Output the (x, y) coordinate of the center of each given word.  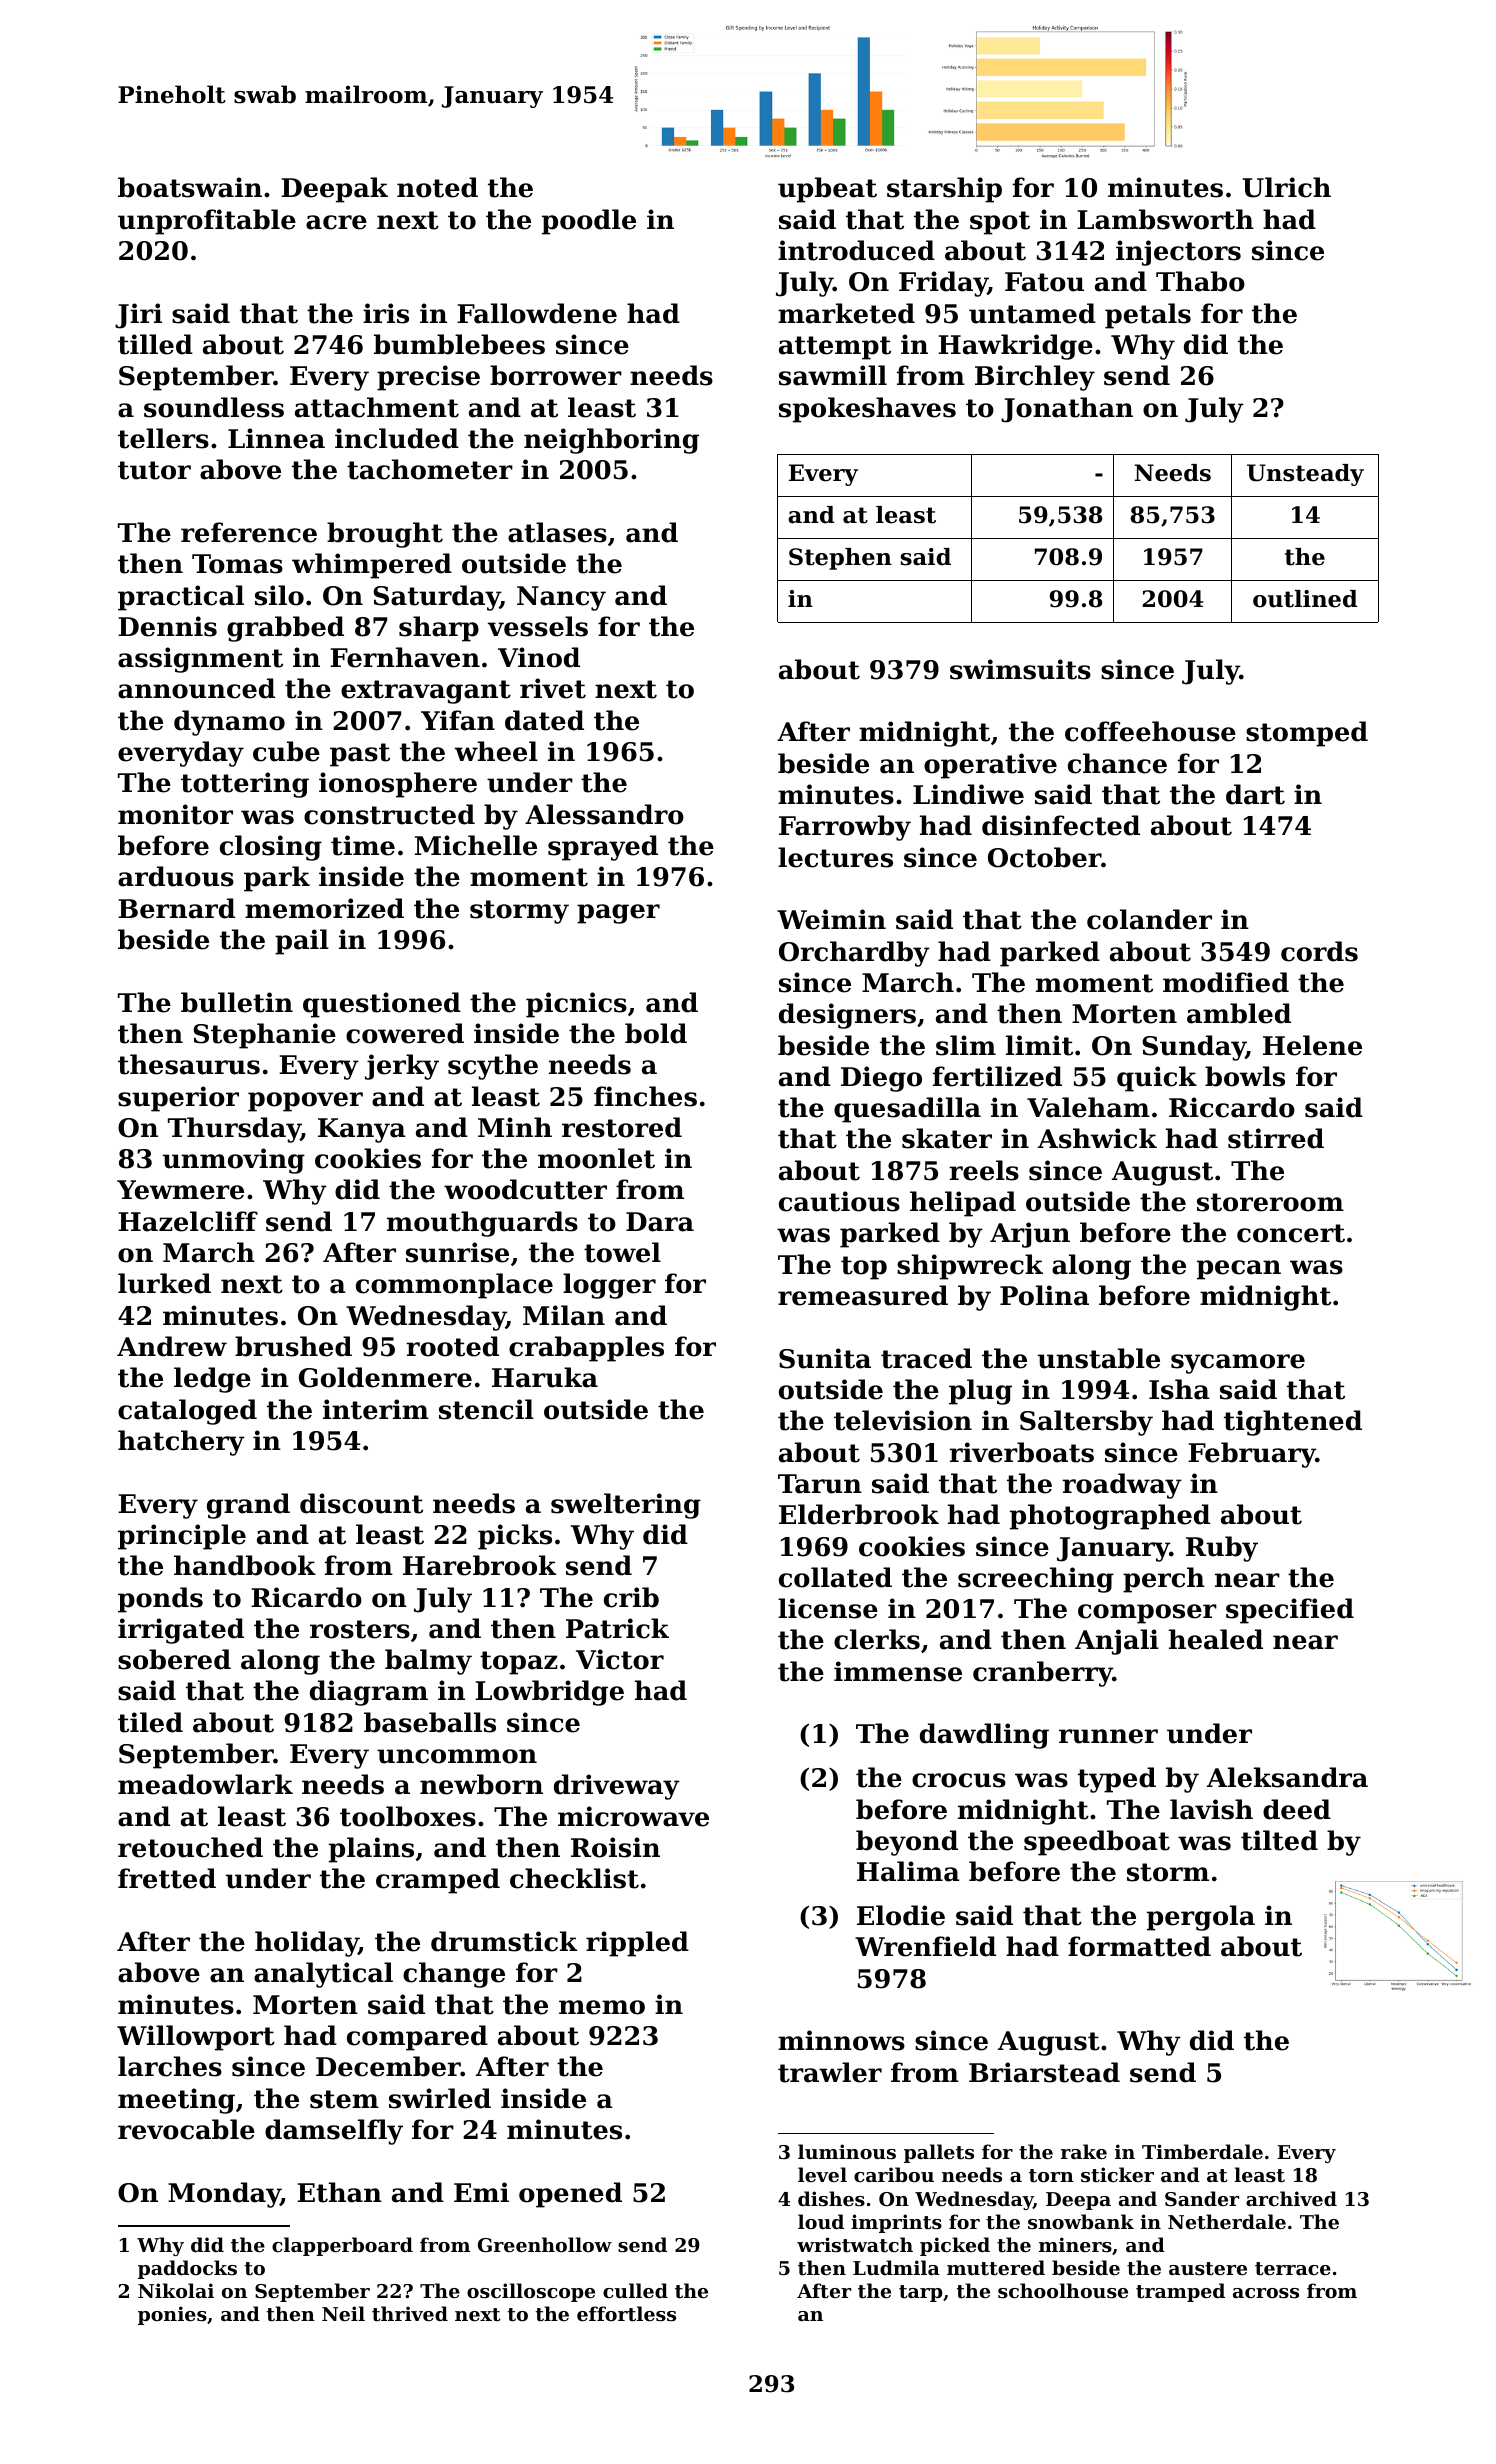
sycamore (1238, 1364)
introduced (856, 250)
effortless (626, 2314)
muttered (996, 2268)
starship (944, 190)
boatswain (190, 187)
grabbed (285, 629)
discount (361, 1503)
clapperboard (342, 2246)
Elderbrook (859, 1514)
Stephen (840, 559)
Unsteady (1305, 475)
